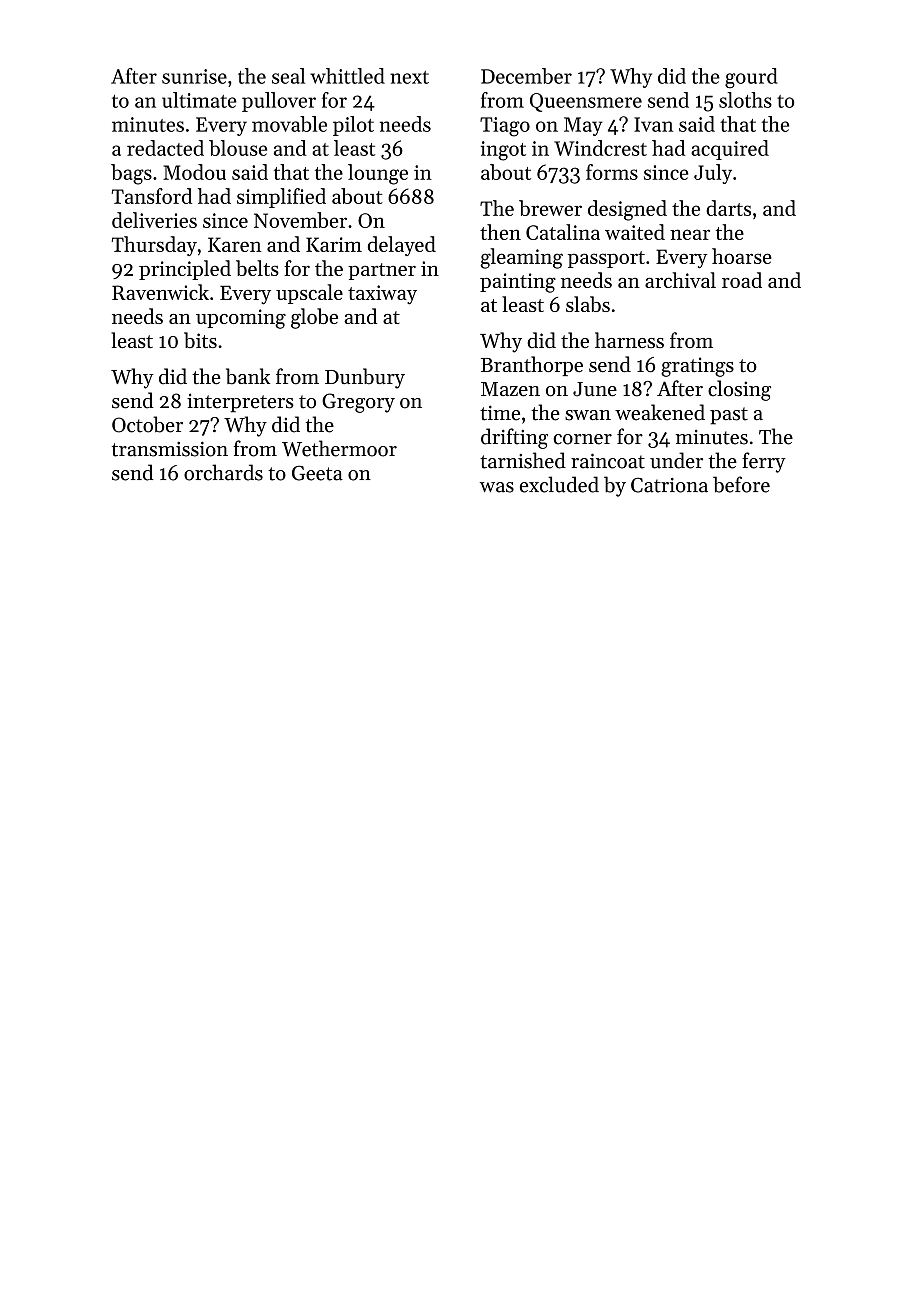 Image resolution: width=924 pixels, height=1311 pixels. I want to click on transmission, so click(170, 449).
